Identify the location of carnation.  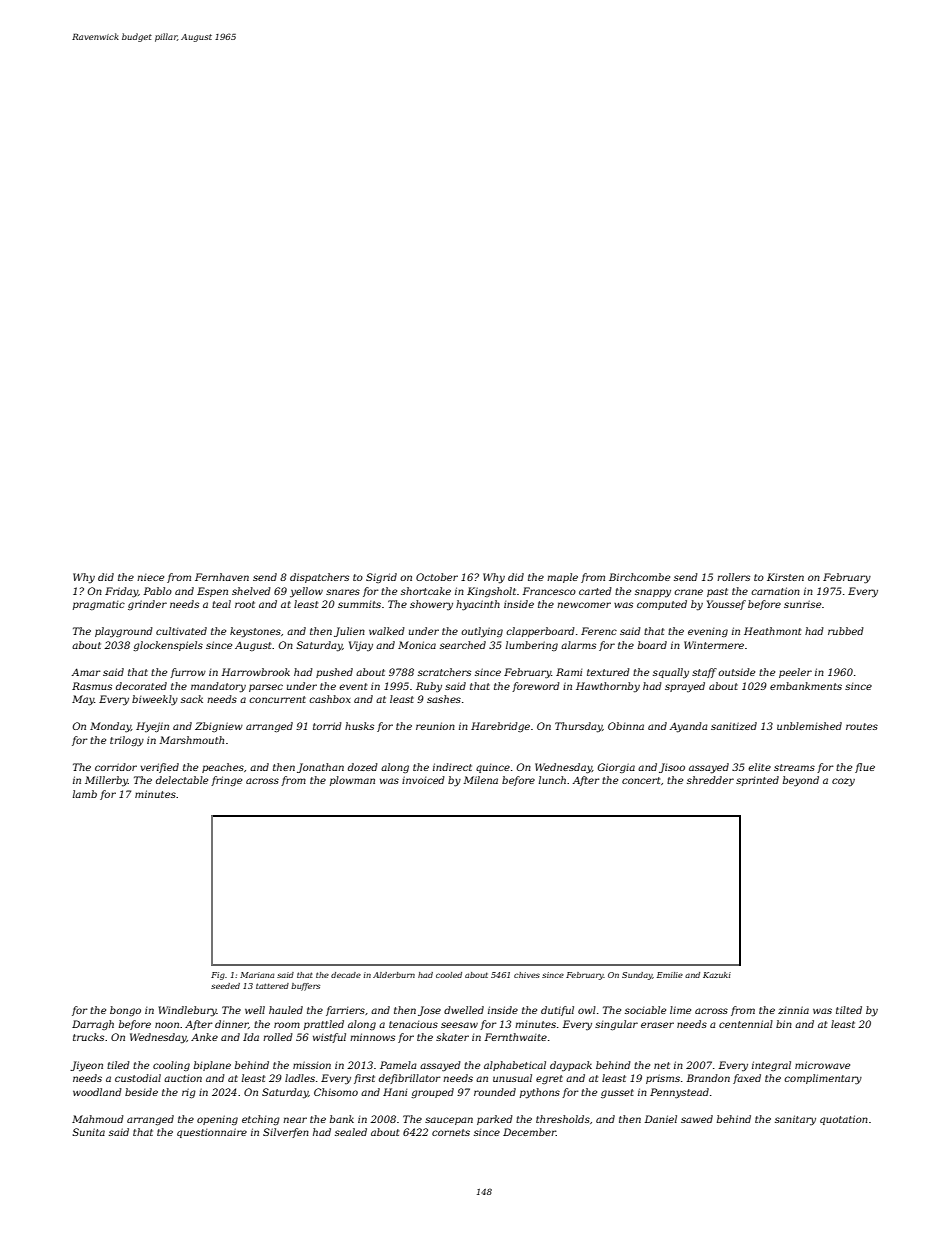
(775, 591).
